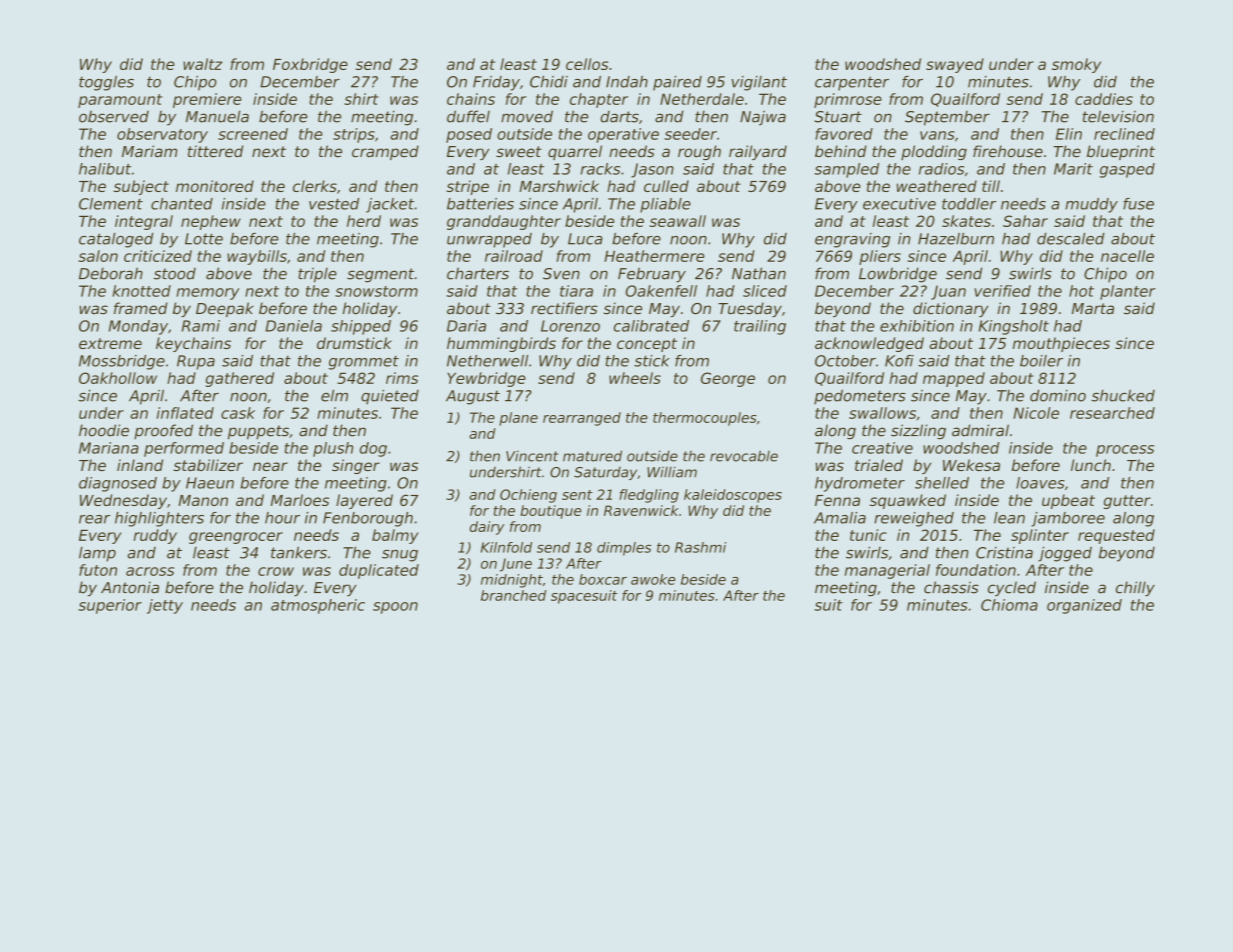  What do you see at coordinates (624, 549) in the screenshot?
I see `dimples` at bounding box center [624, 549].
